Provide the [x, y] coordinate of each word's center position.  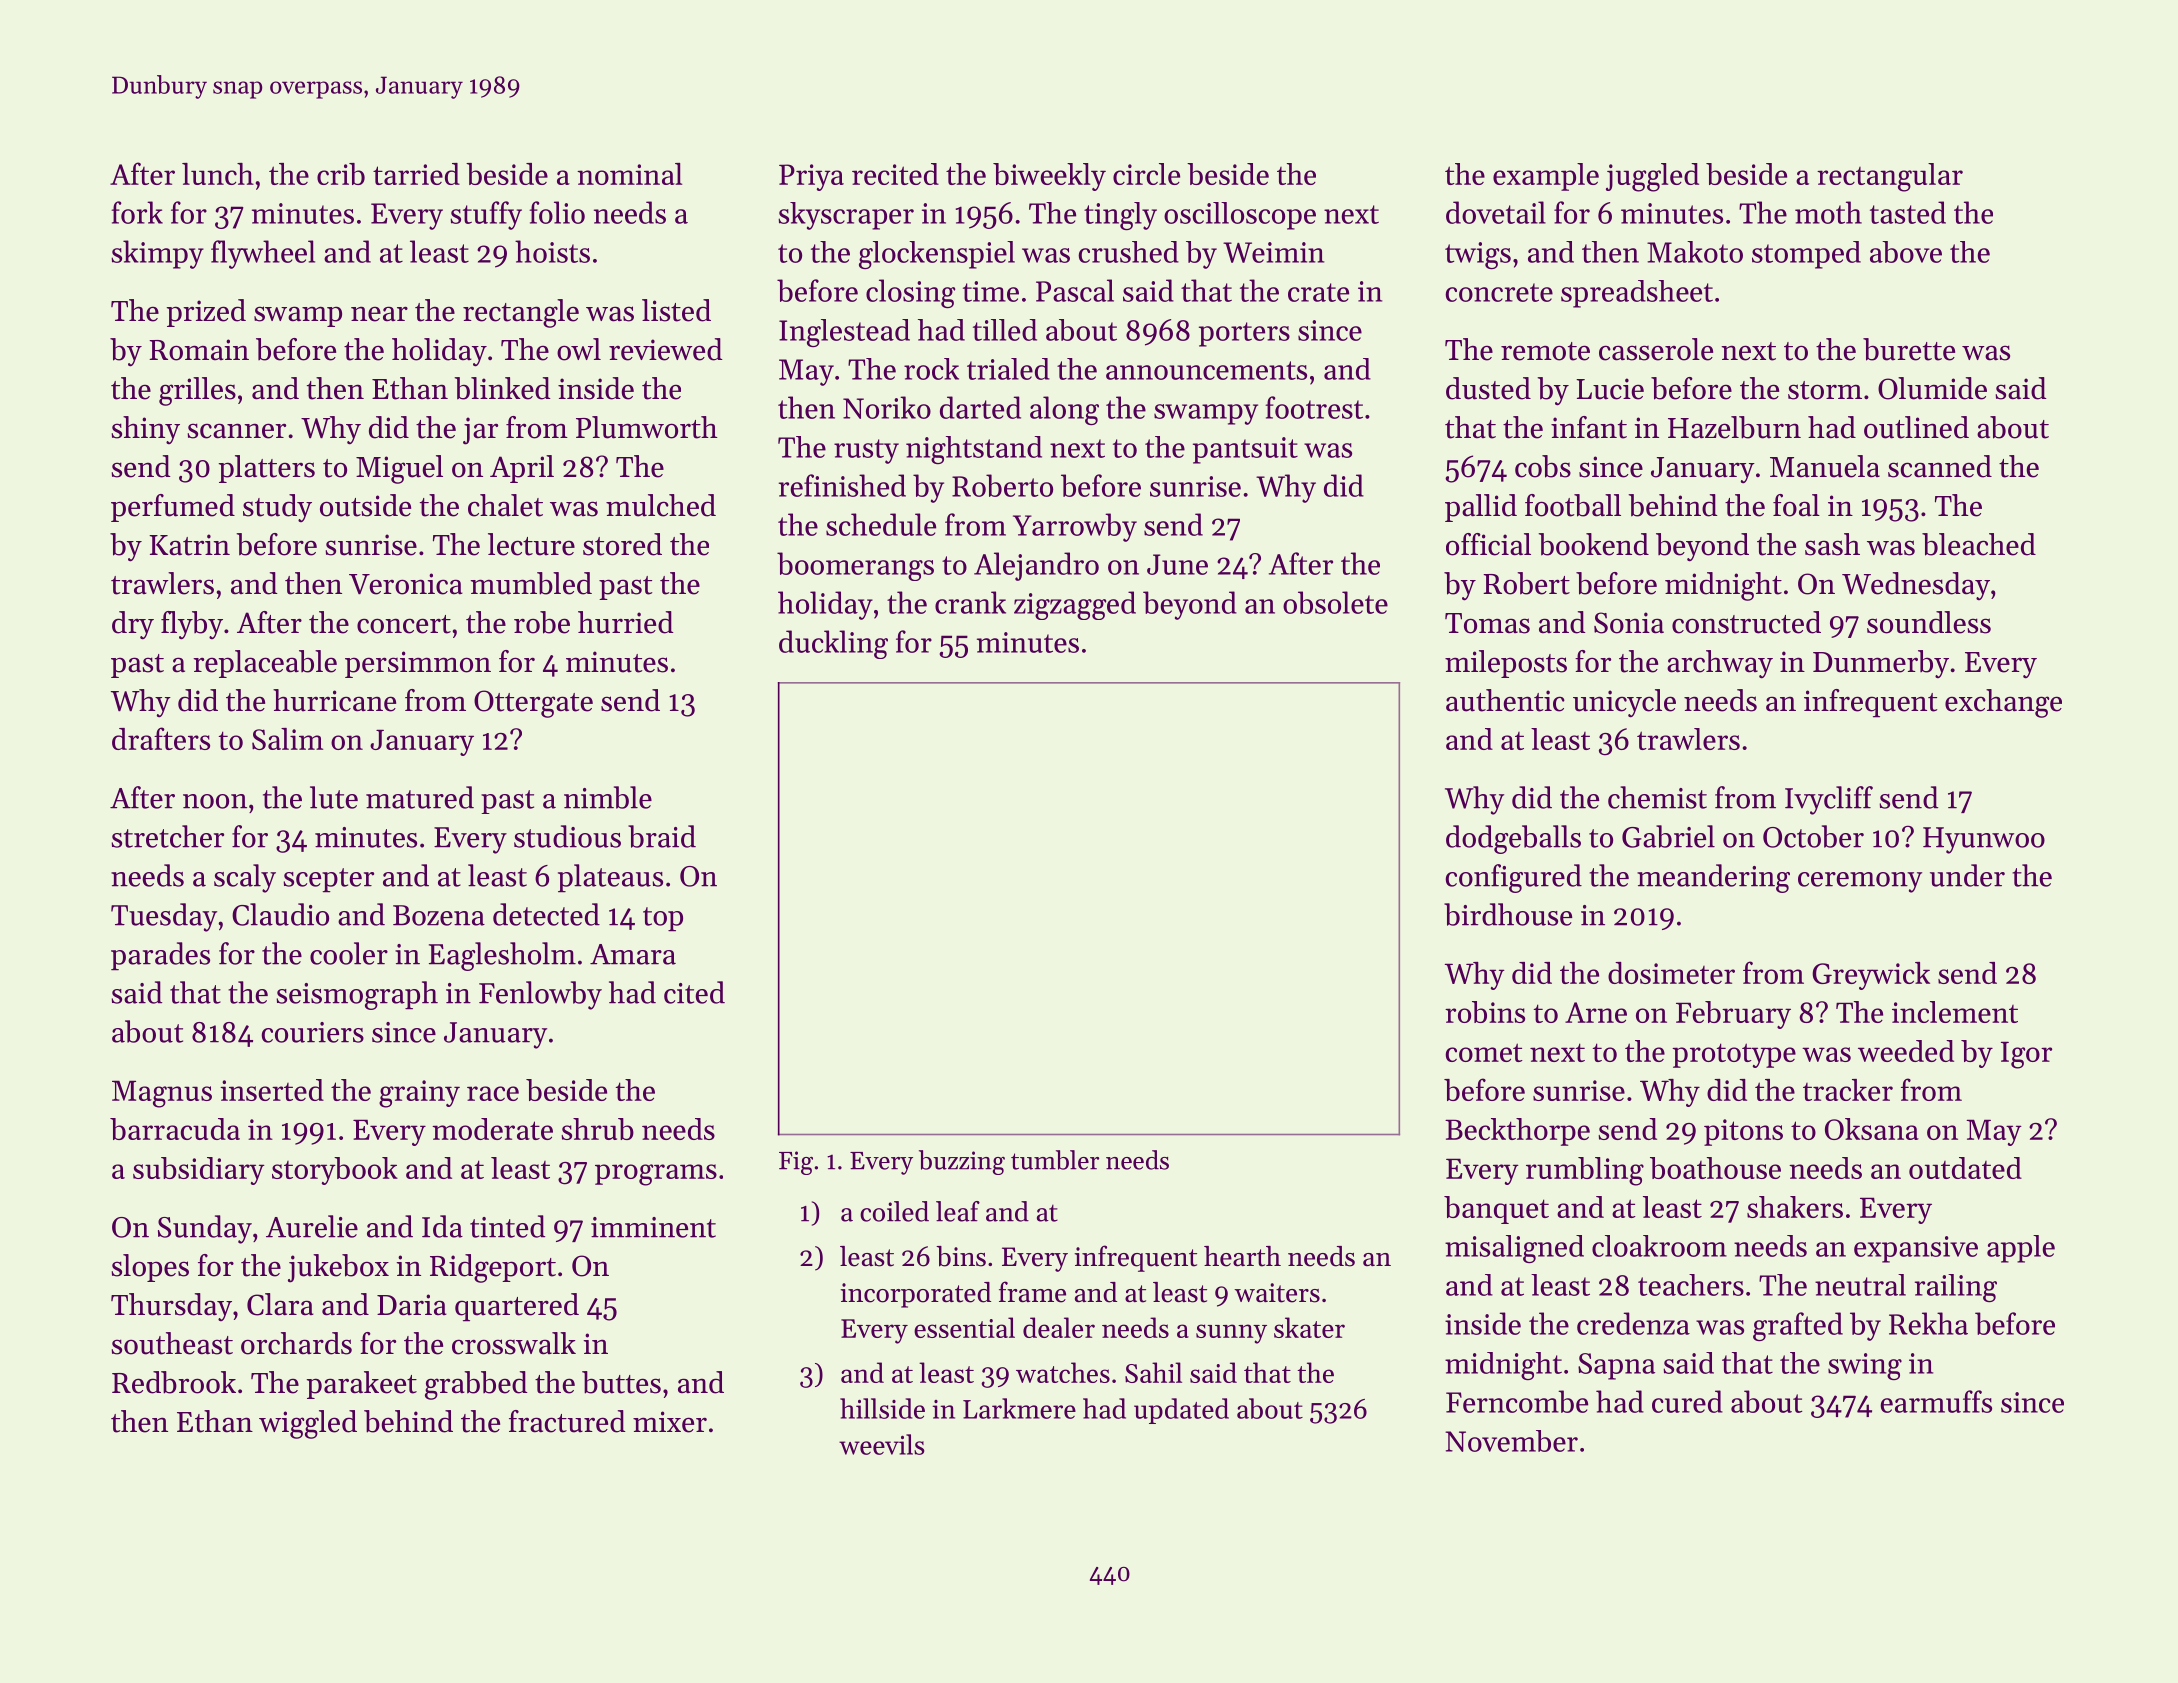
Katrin [189, 545]
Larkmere [1019, 1408]
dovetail [1496, 212]
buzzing [962, 1162]
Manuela [1825, 466]
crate [1318, 292]
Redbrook [174, 1382]
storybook [335, 1171]
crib [341, 174]
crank [970, 602]
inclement [1955, 1012]
